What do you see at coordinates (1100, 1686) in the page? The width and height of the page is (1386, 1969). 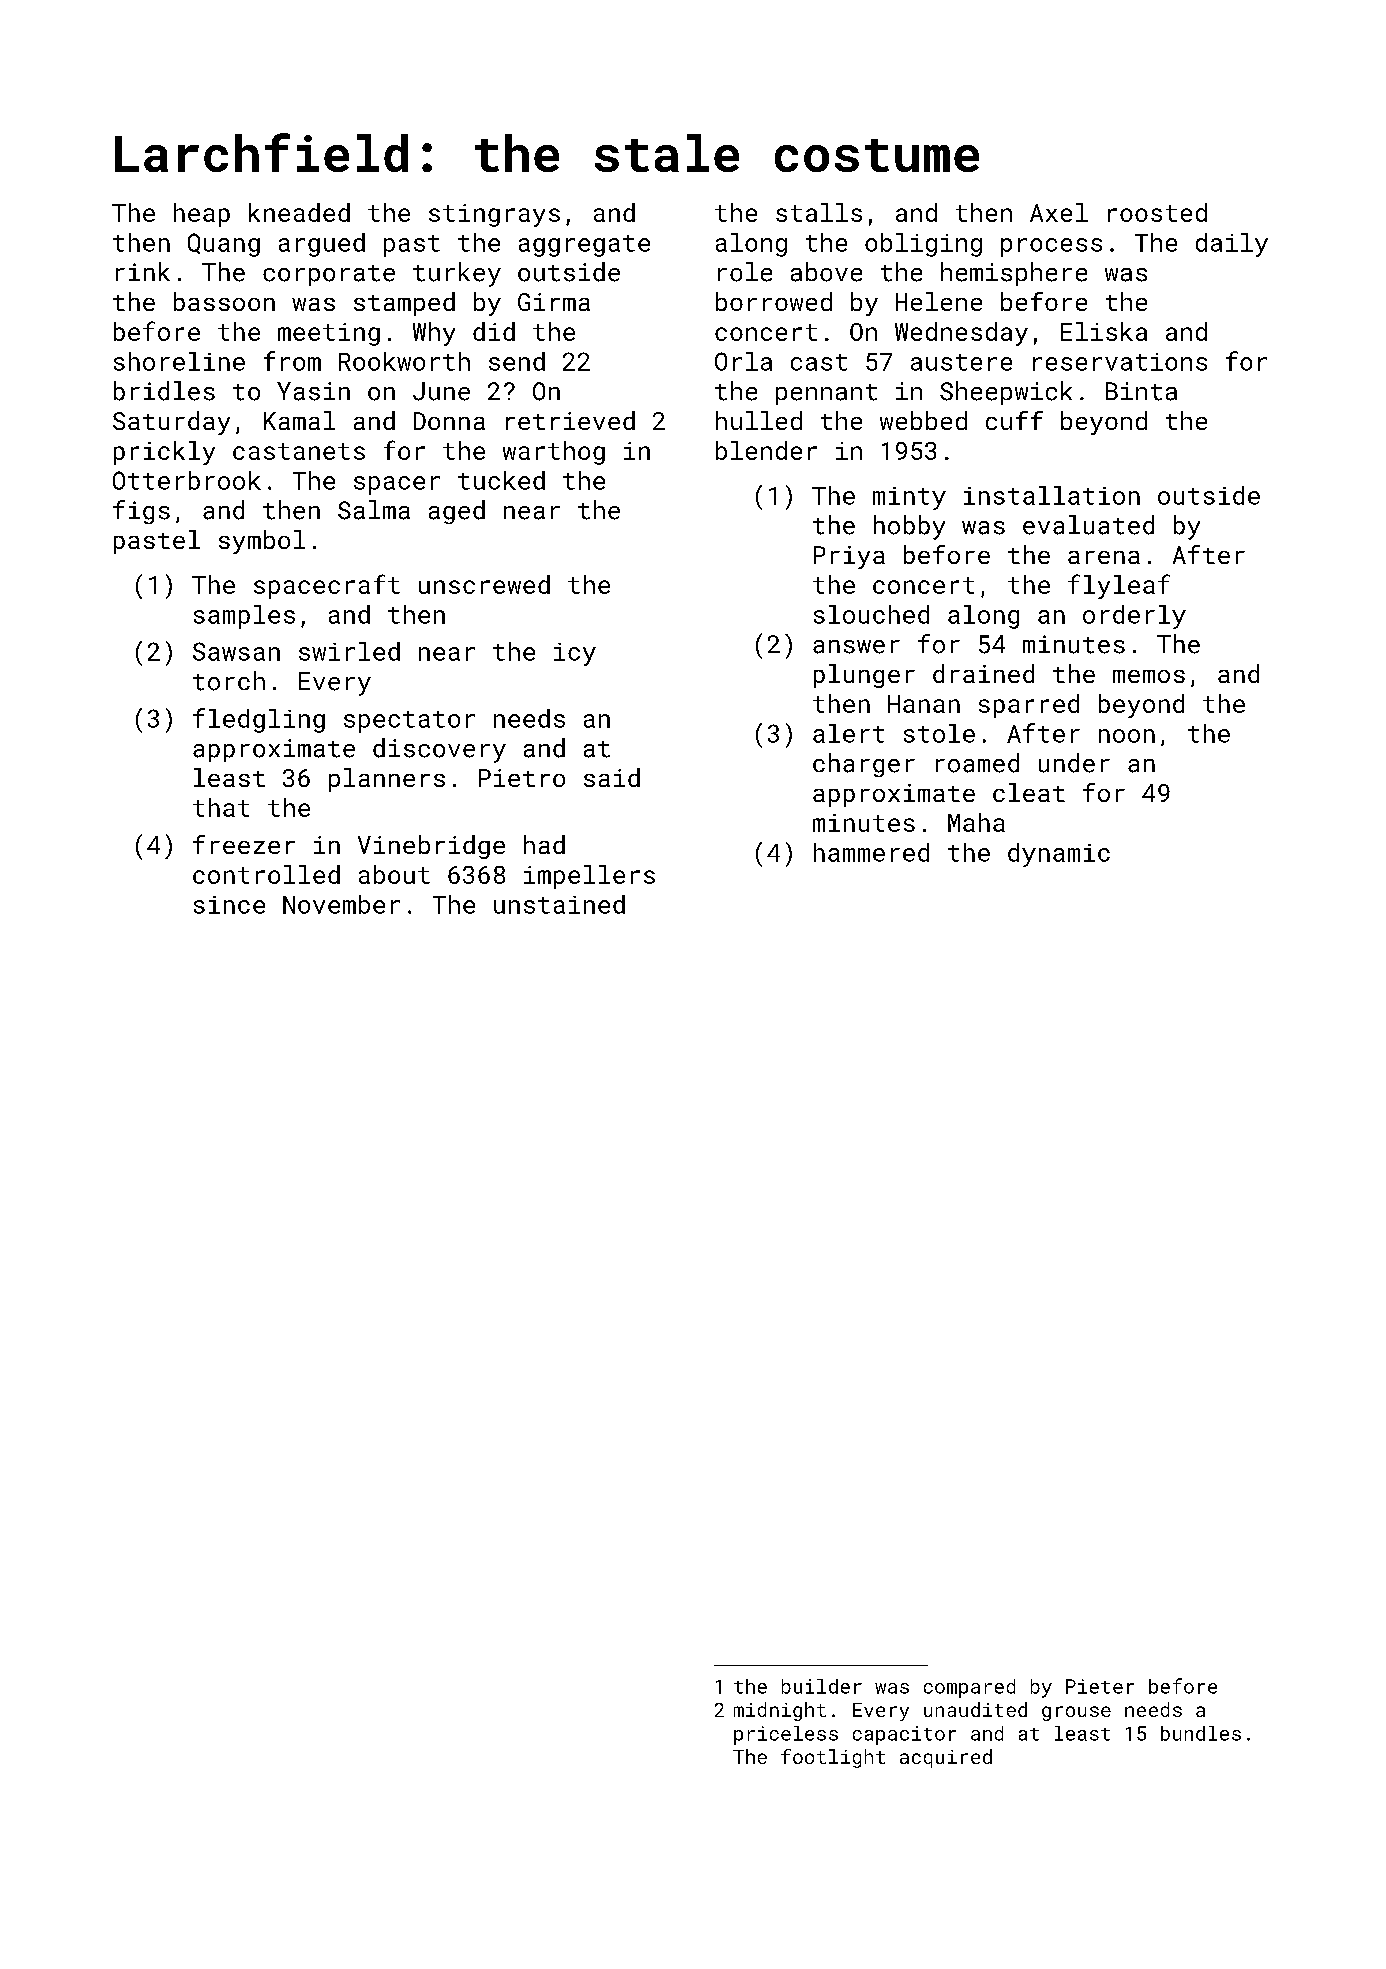 I see `Pieter` at bounding box center [1100, 1686].
